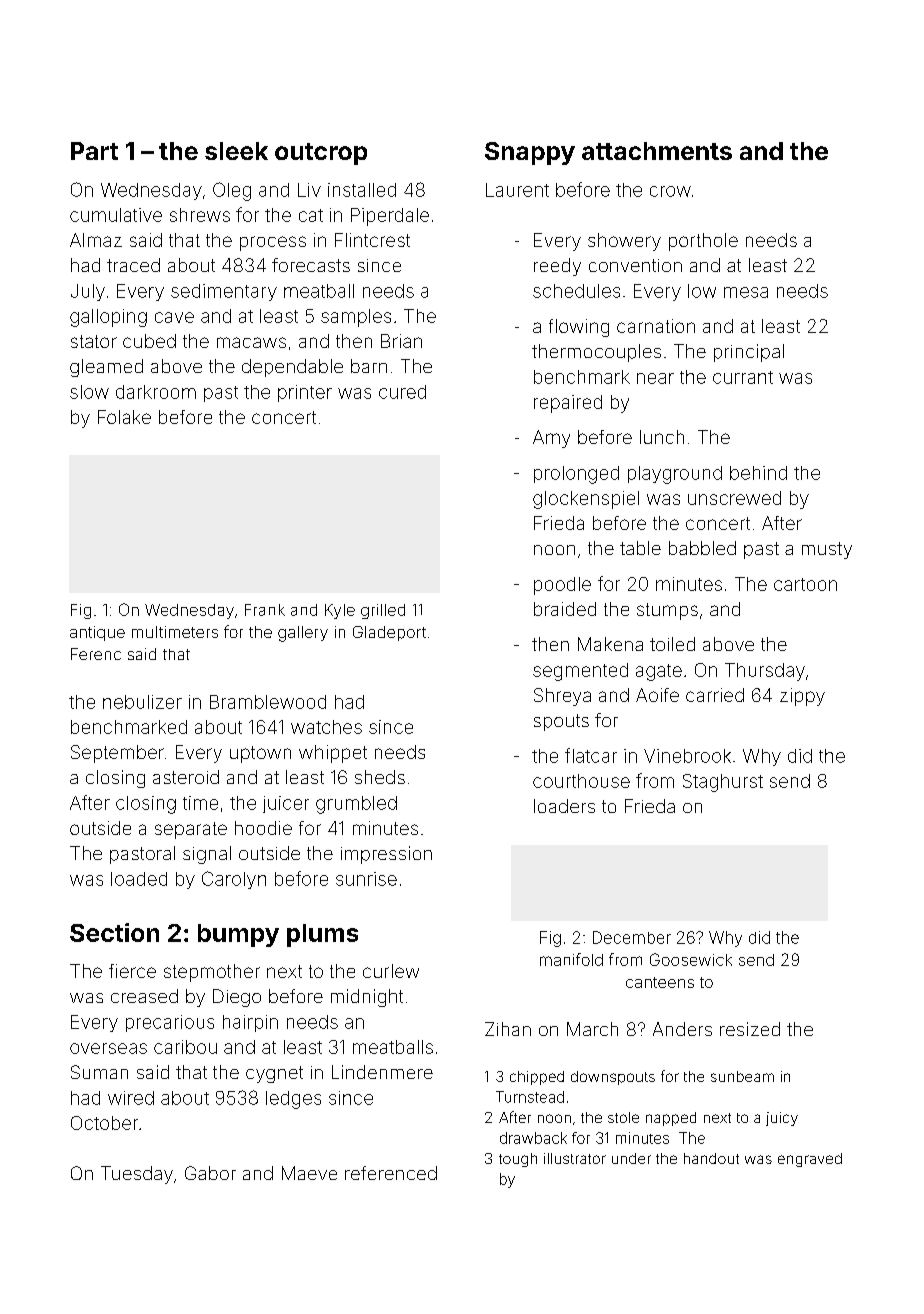 The height and width of the page is (1314, 924). Describe the element at coordinates (758, 473) in the page. I see `behind` at that location.
